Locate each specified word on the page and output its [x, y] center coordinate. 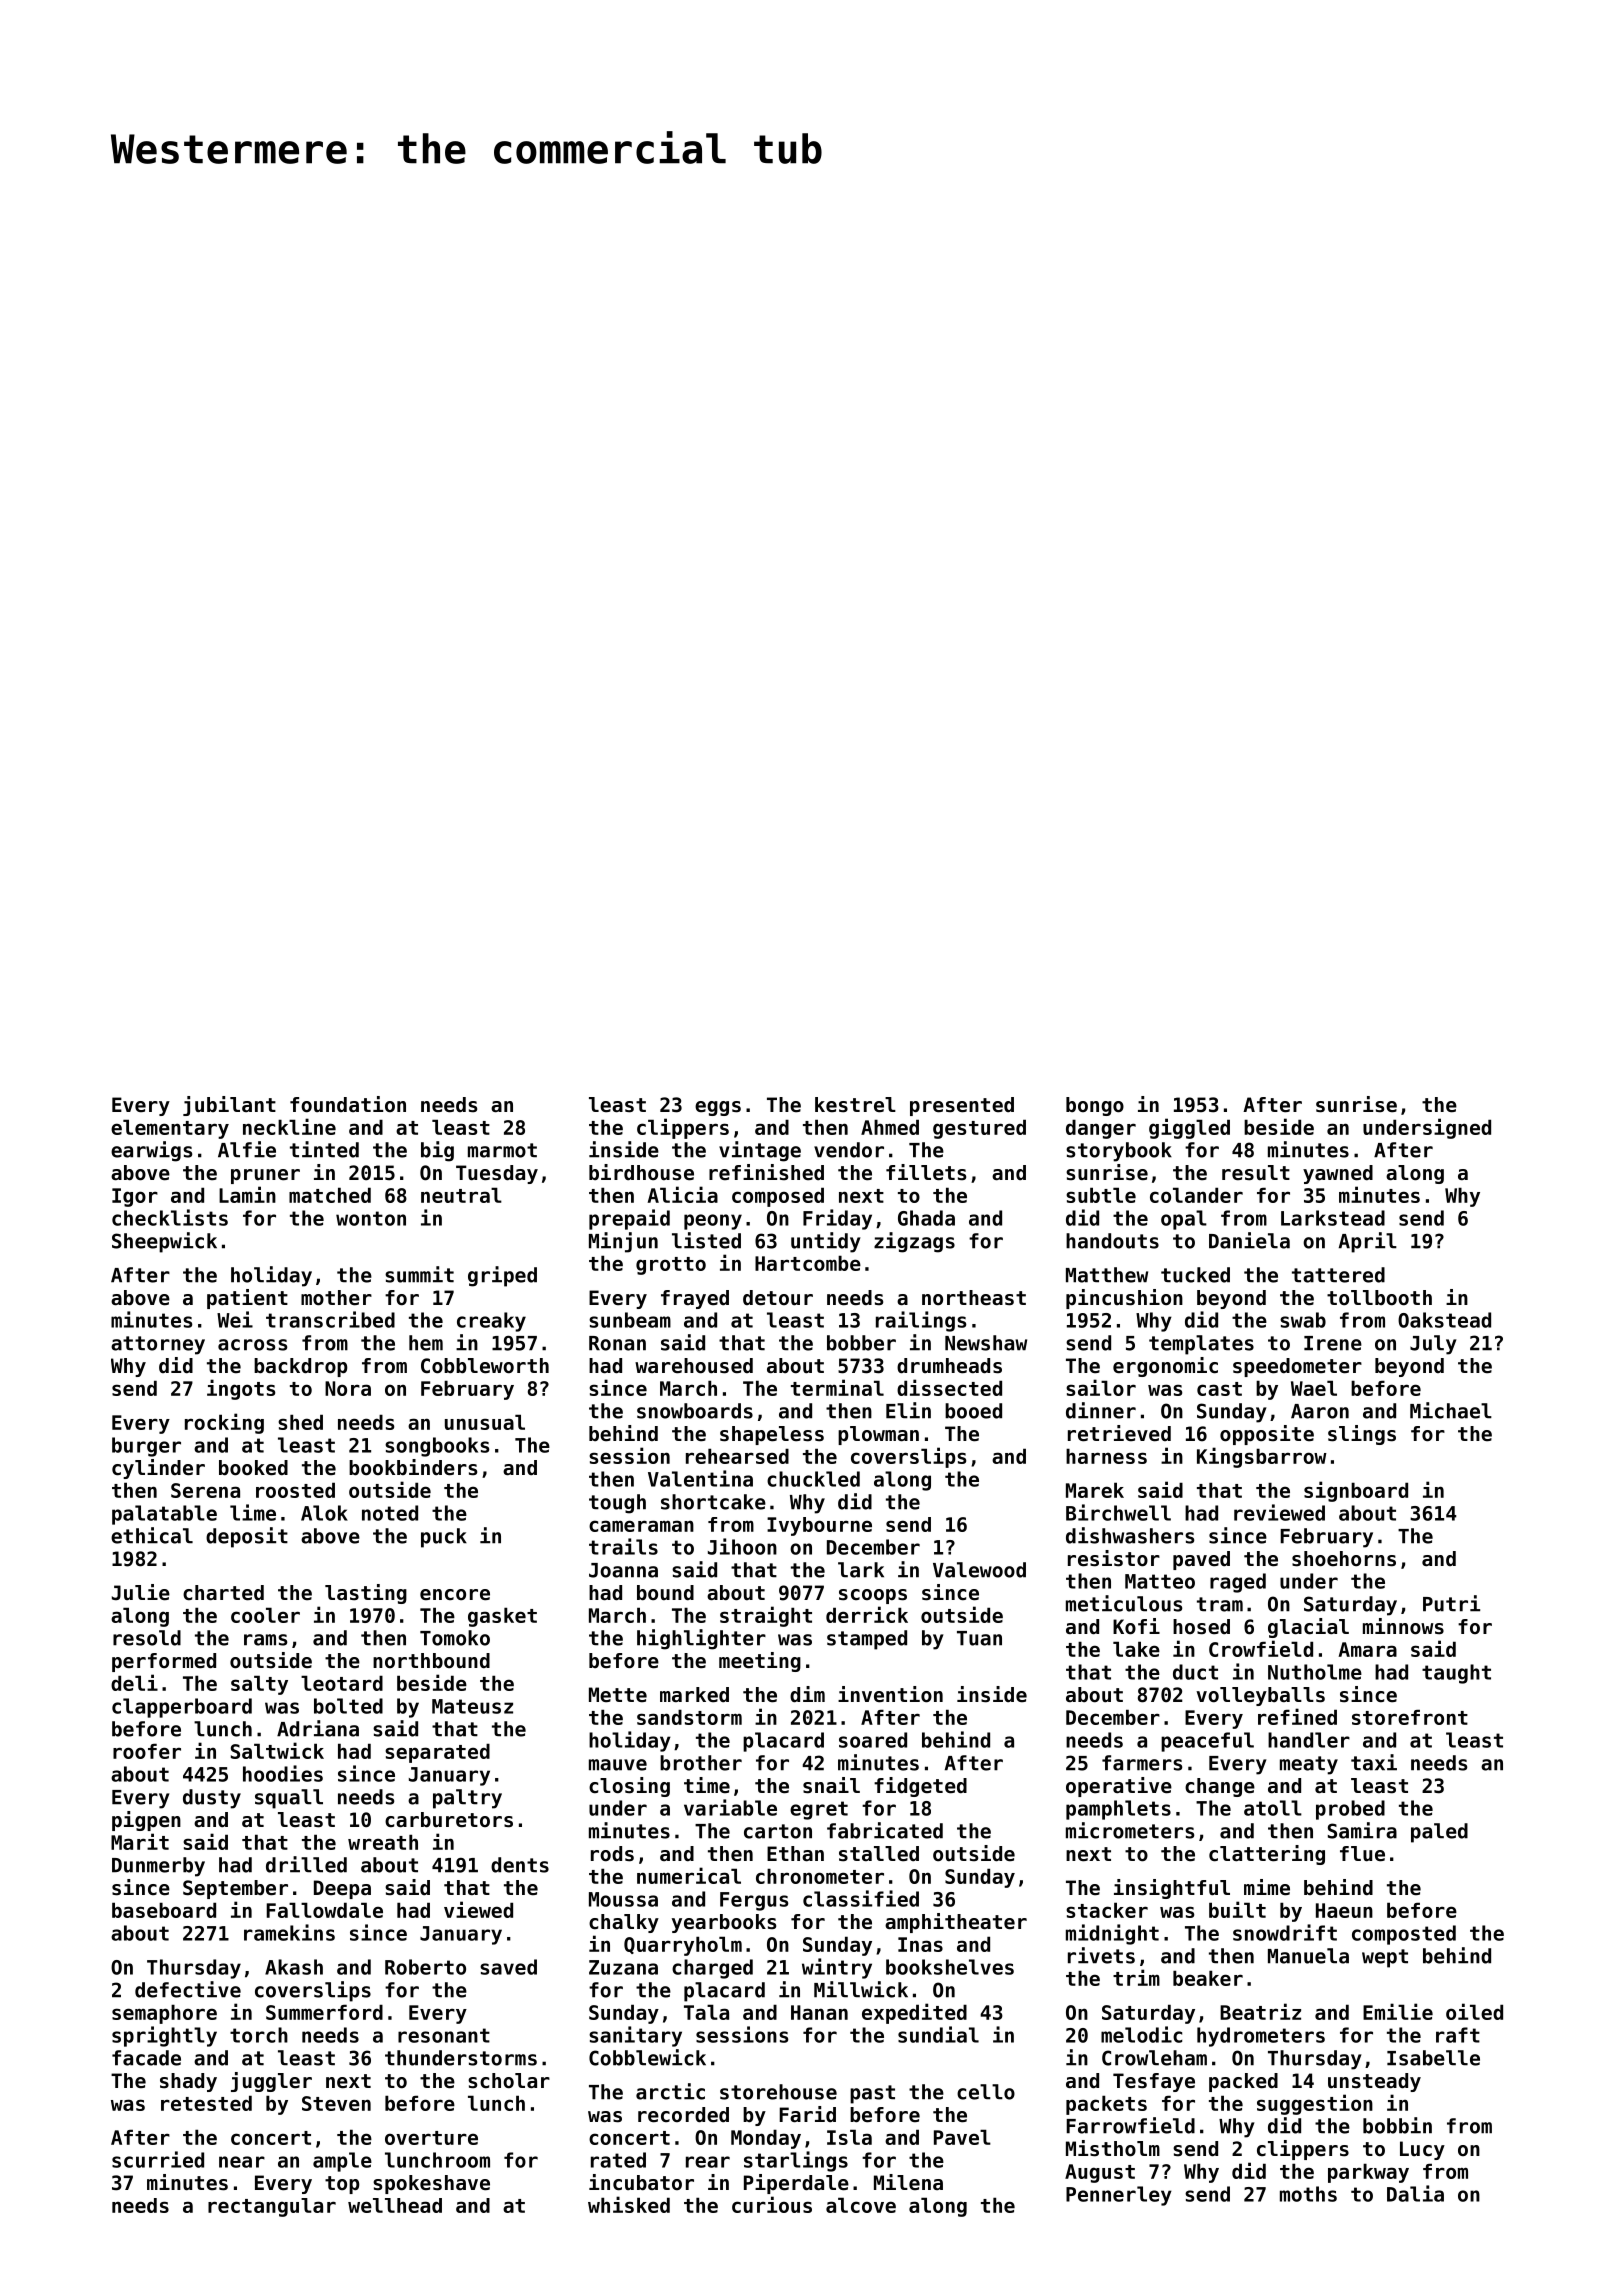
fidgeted [920, 1787]
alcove [861, 2205]
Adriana [318, 1728]
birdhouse [641, 1172]
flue [1362, 1854]
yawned [1338, 1174]
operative [1119, 1787]
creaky [491, 1322]
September [235, 1889]
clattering [1267, 1855]
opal [1184, 1220]
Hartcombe [808, 1263]
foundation [348, 1104]
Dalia [1415, 2193]
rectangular [272, 2207]
